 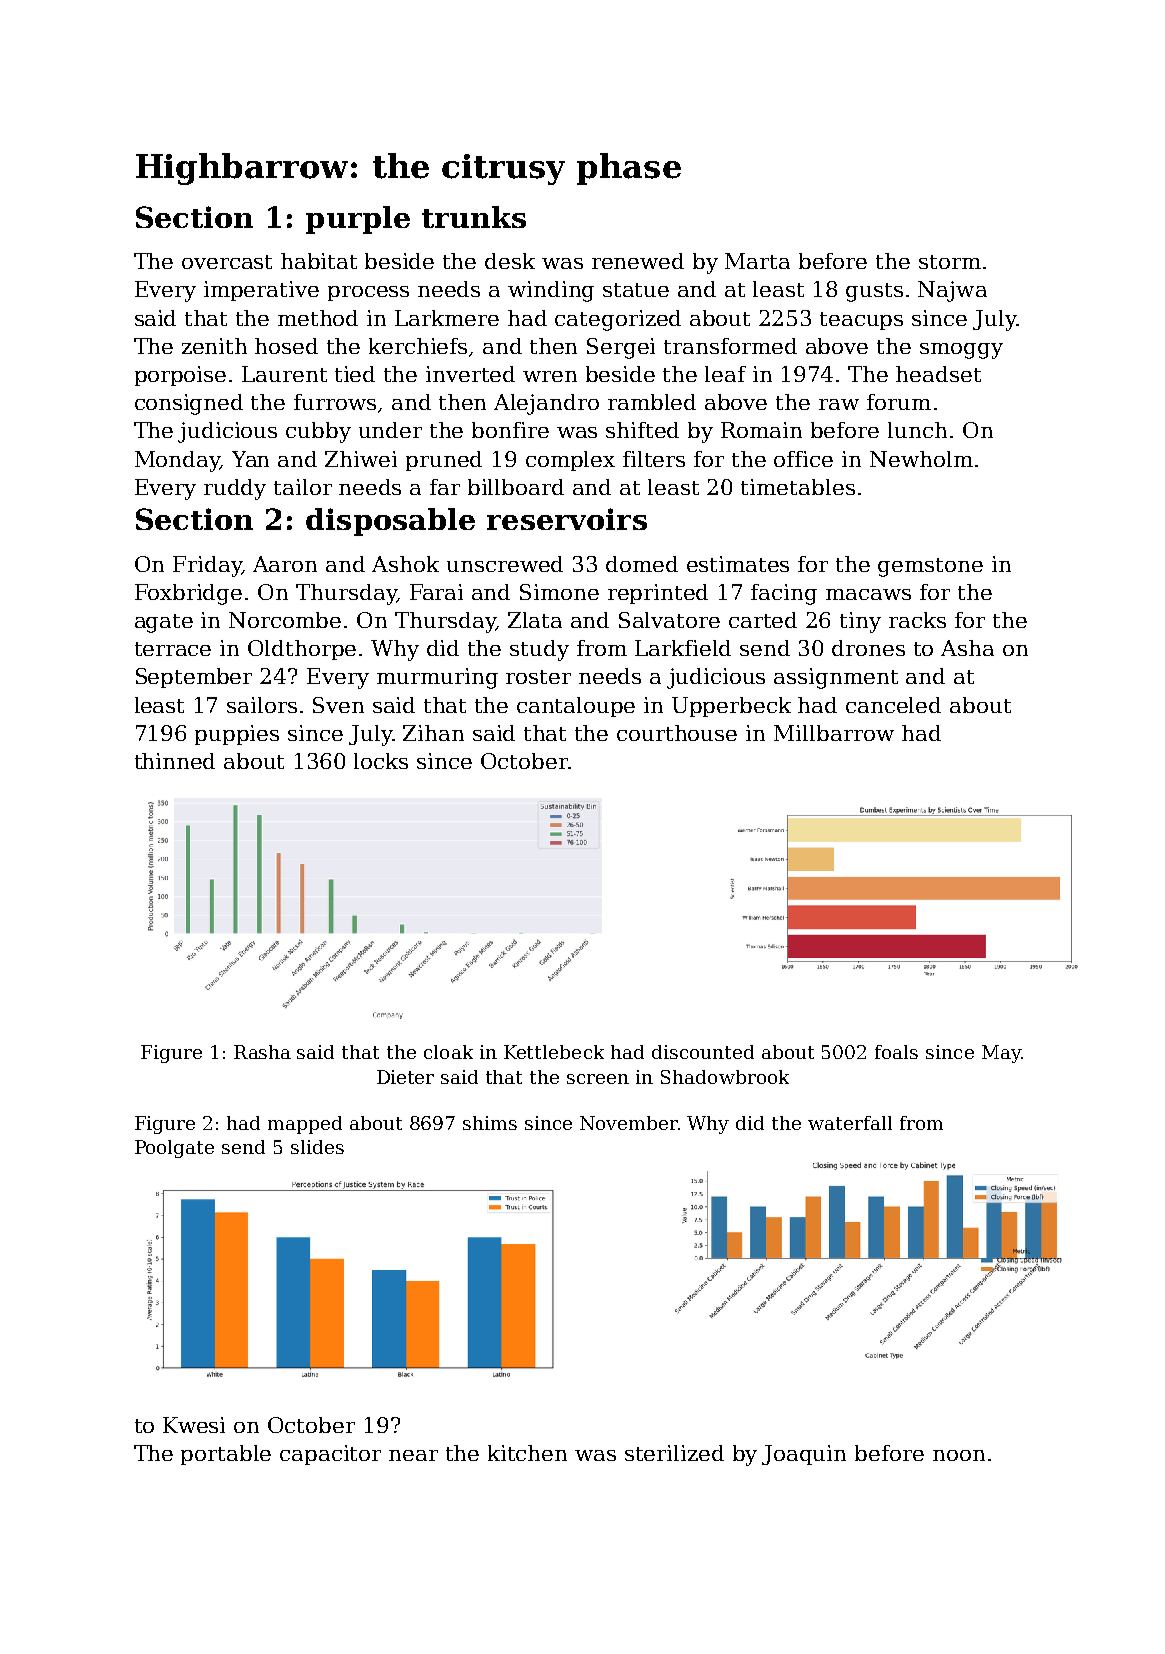 I want to click on foals, so click(x=896, y=1052).
